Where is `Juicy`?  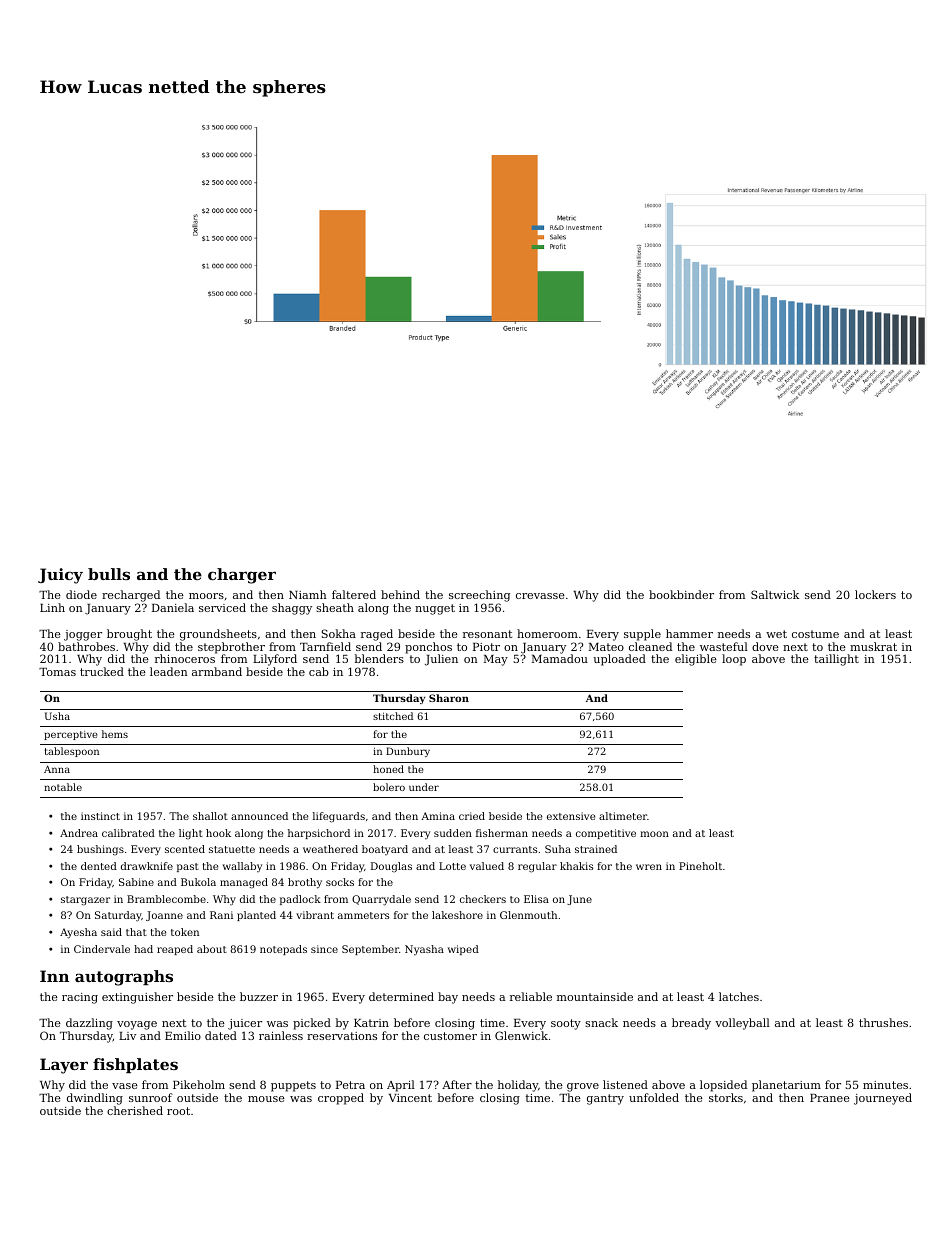
Juicy is located at coordinates (60, 576).
